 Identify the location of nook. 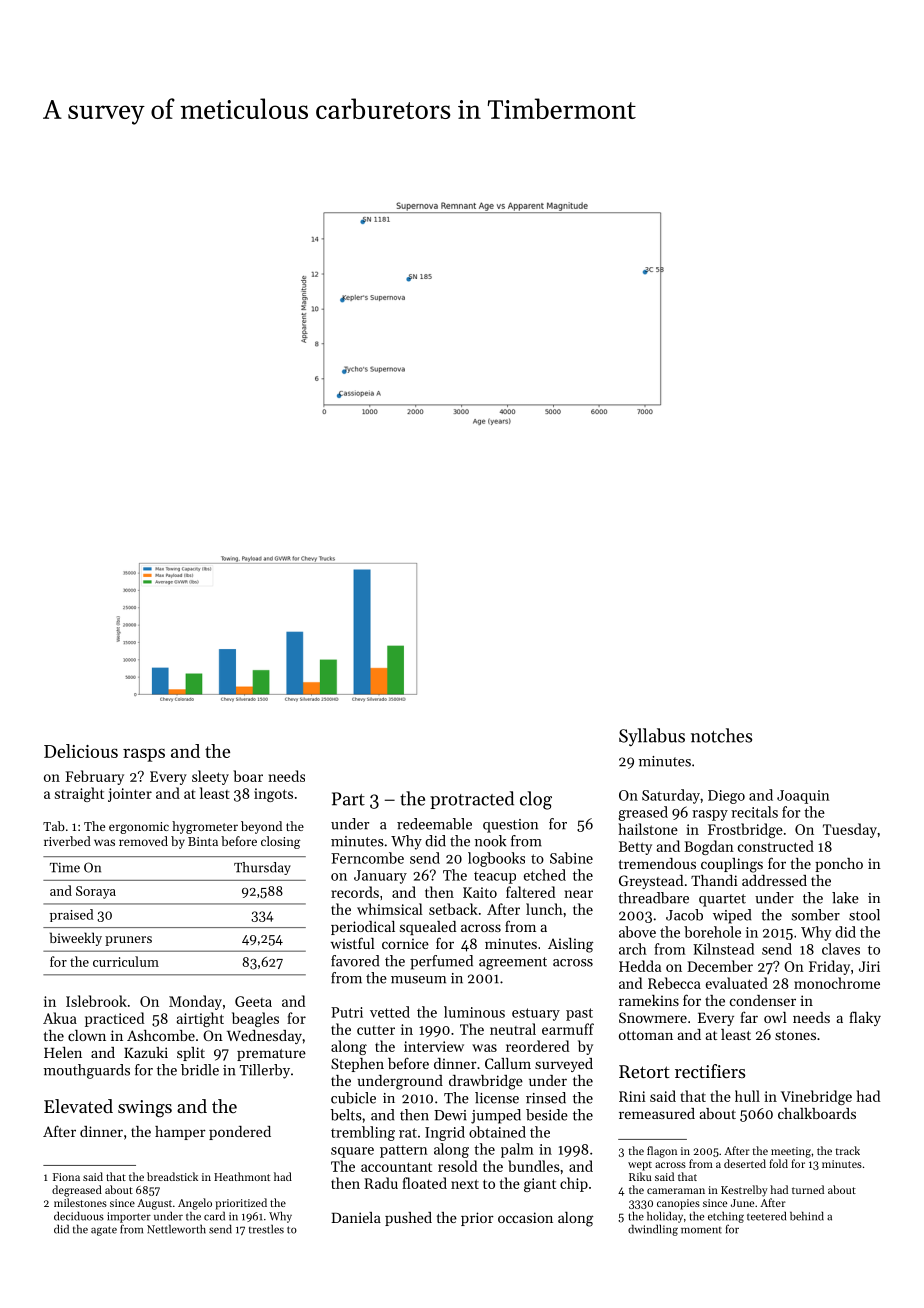
(490, 841).
